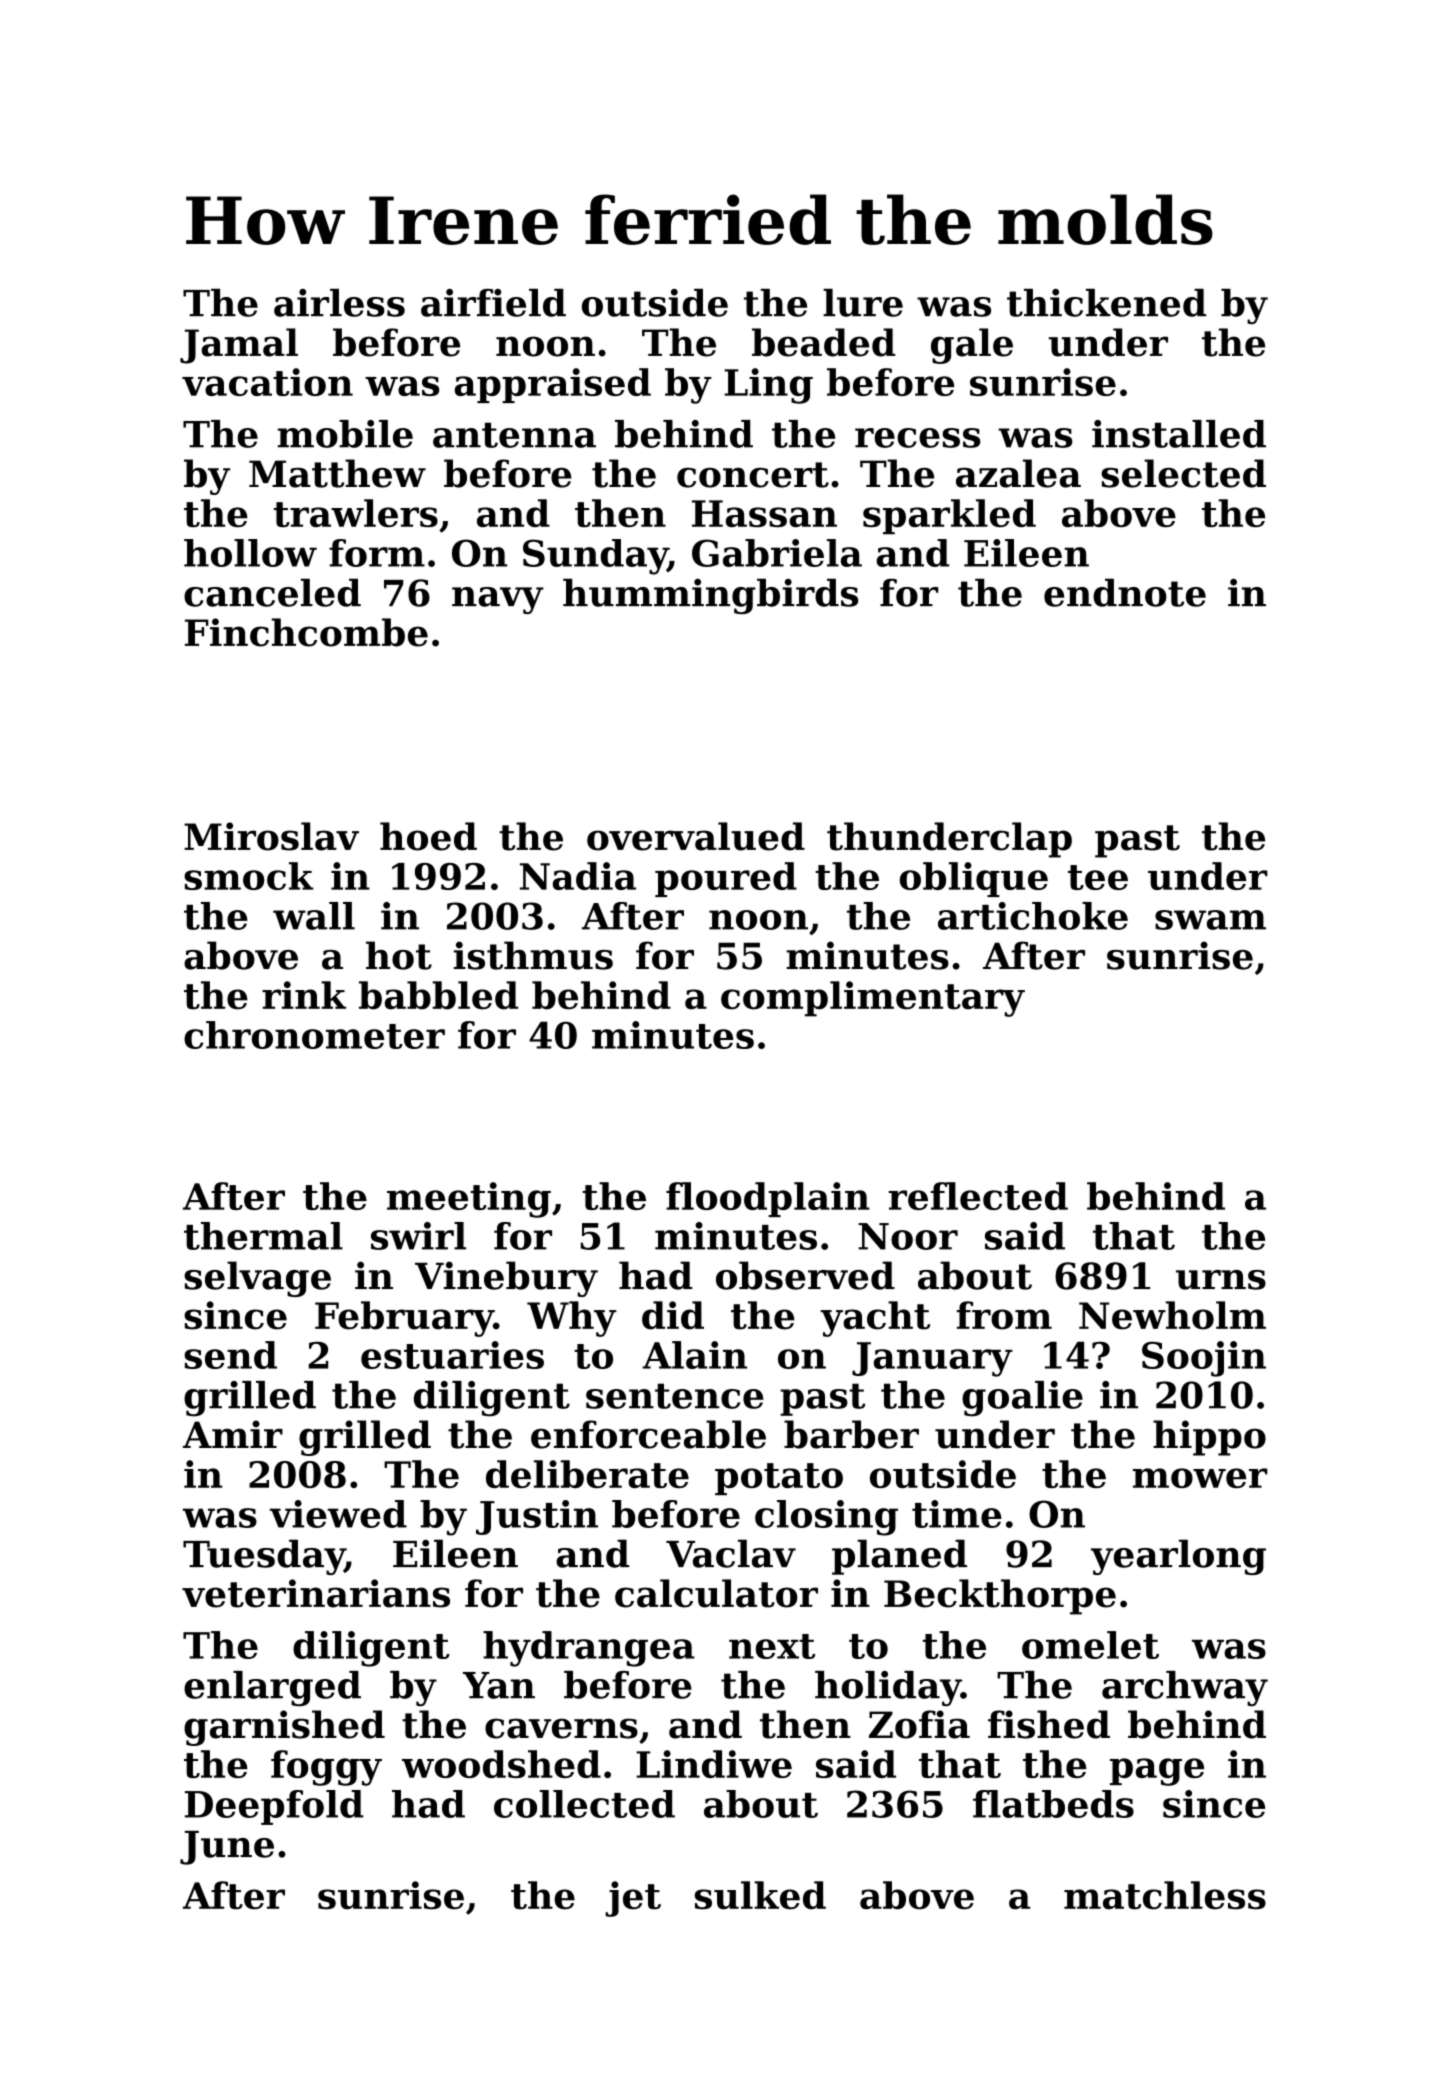 Image resolution: width=1450 pixels, height=2100 pixels. Describe the element at coordinates (239, 346) in the page. I see `Jamal` at that location.
